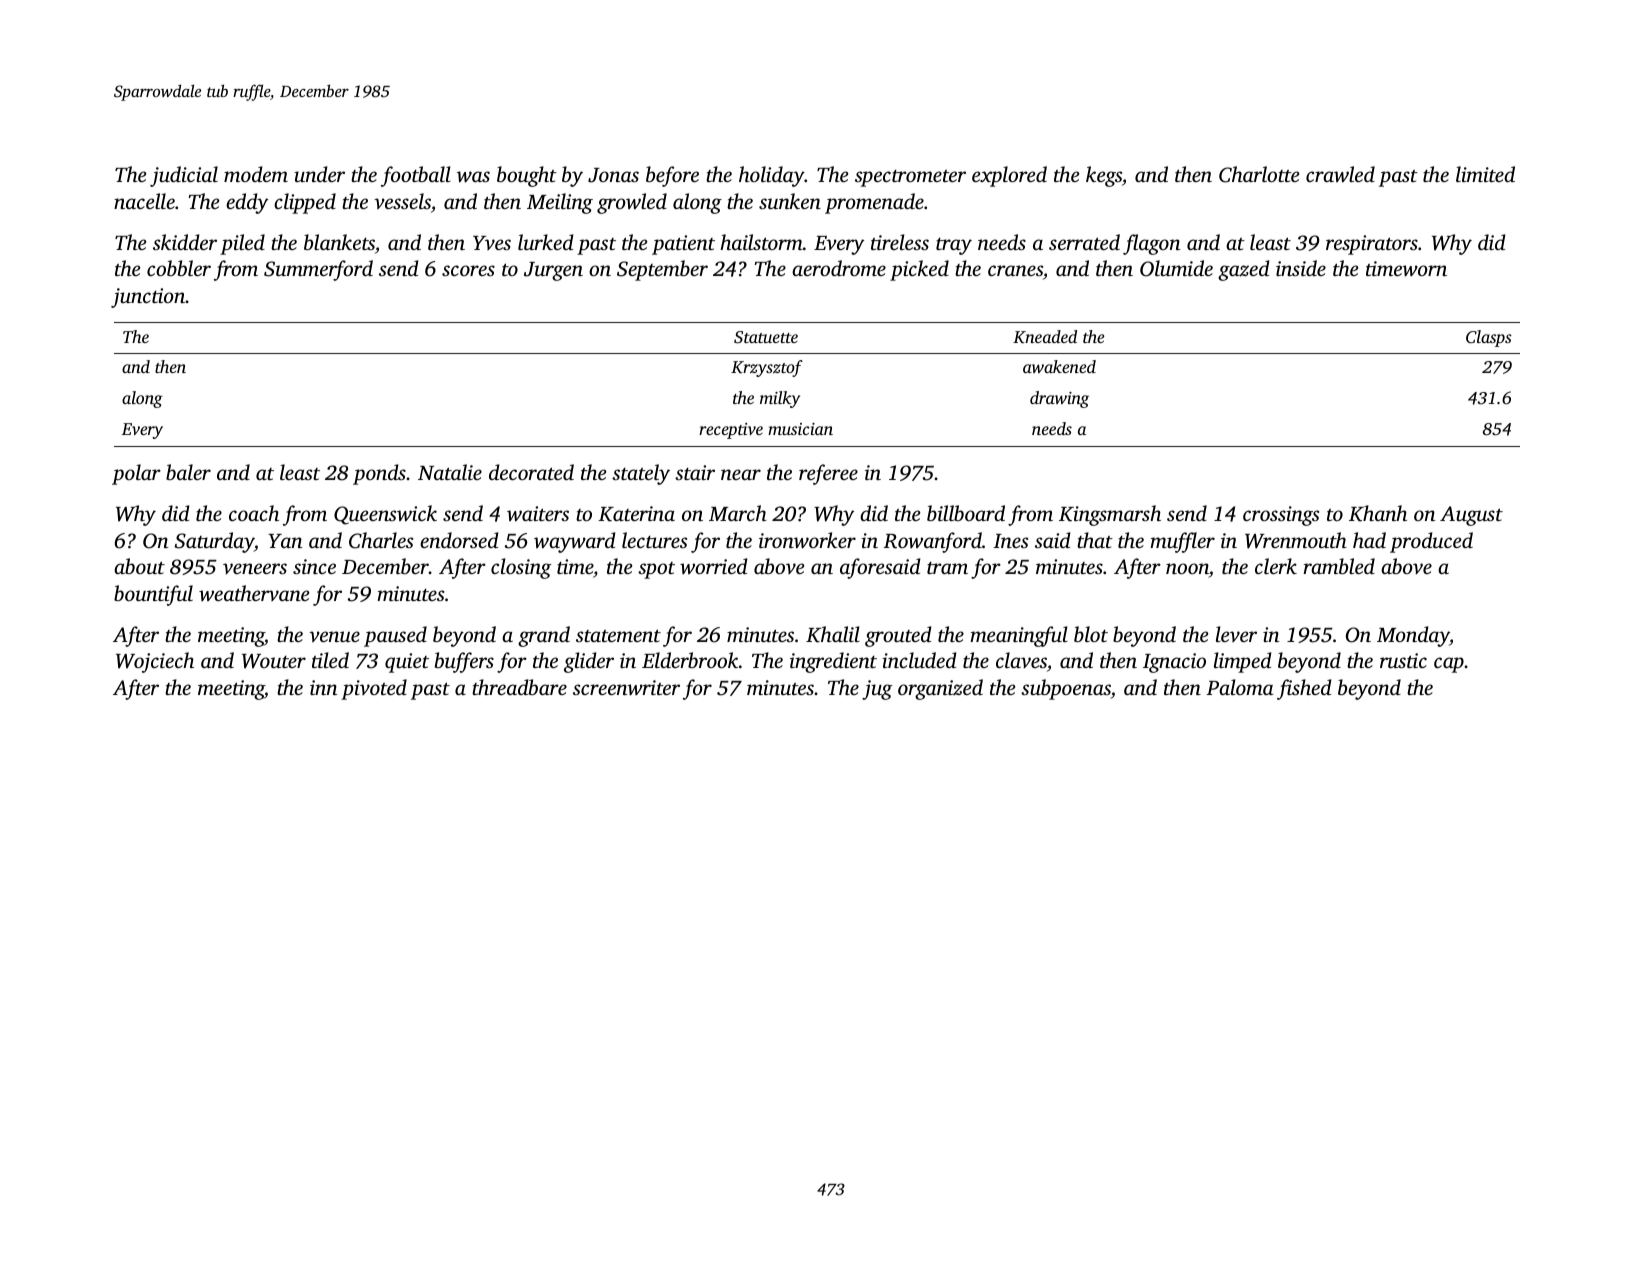  What do you see at coordinates (1449, 665) in the screenshot?
I see `cap` at bounding box center [1449, 665].
